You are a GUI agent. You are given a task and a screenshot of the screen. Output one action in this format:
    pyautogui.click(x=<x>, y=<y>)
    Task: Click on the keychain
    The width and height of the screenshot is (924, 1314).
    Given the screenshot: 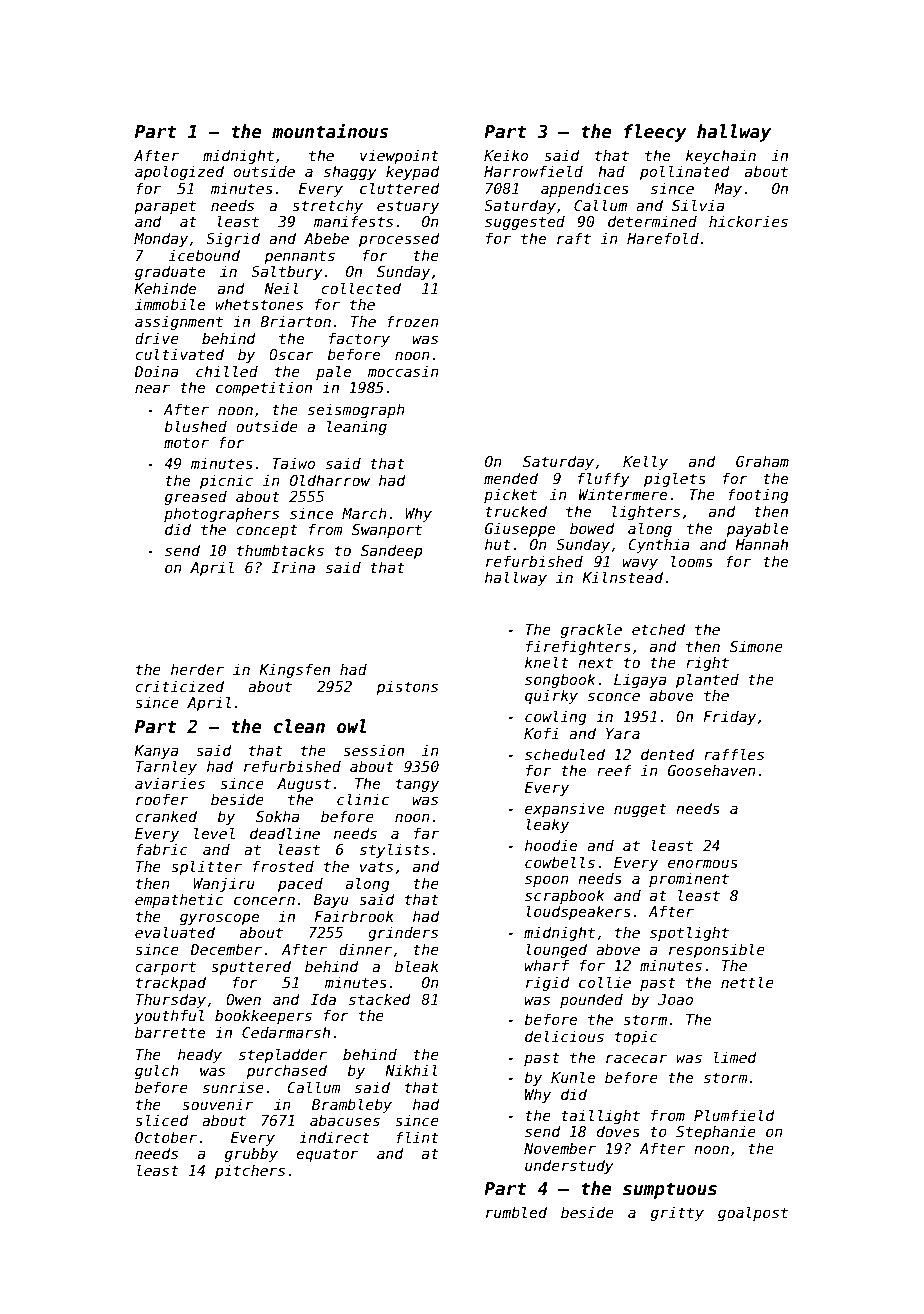 What is the action you would take?
    pyautogui.click(x=721, y=156)
